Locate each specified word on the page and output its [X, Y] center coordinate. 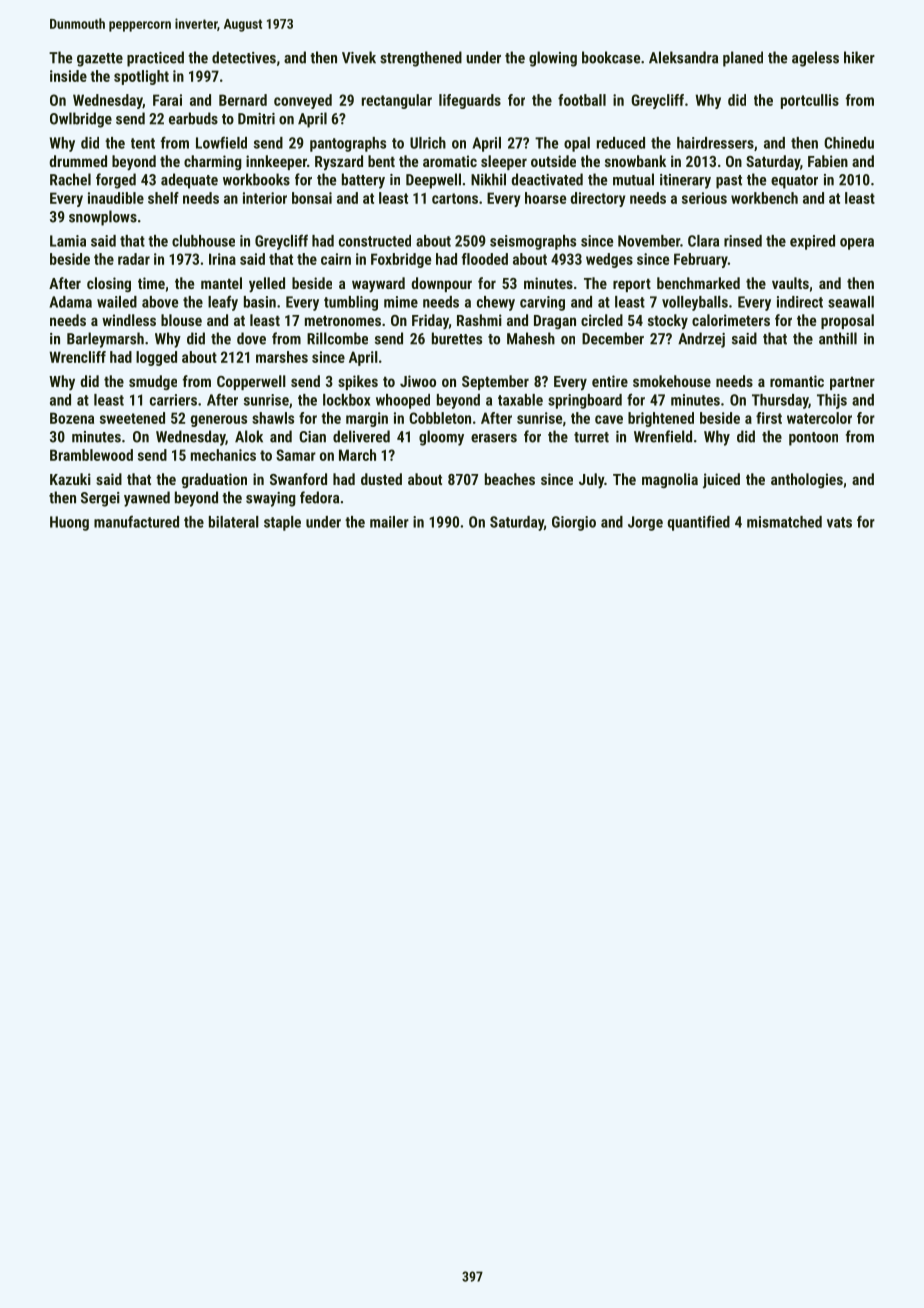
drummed [78, 161]
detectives [244, 57]
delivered [361, 436]
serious [704, 198]
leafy [223, 303]
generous [219, 421]
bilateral [234, 522]
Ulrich [428, 143]
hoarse [545, 198]
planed [743, 59]
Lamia [68, 241]
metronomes [343, 321]
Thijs [832, 401]
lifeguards [470, 101]
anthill [838, 338]
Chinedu [849, 143]
